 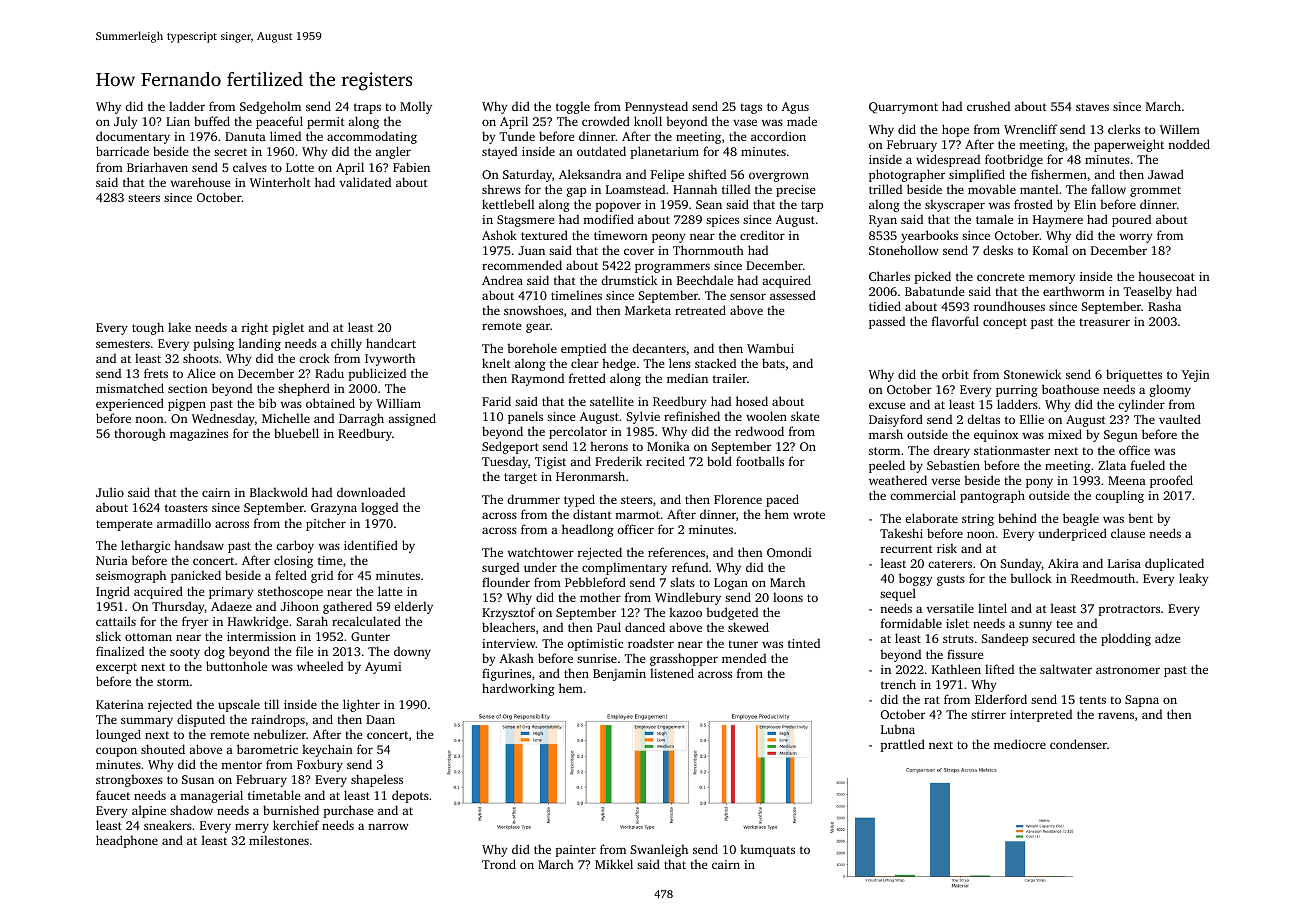 I want to click on kumquats, so click(x=767, y=850).
